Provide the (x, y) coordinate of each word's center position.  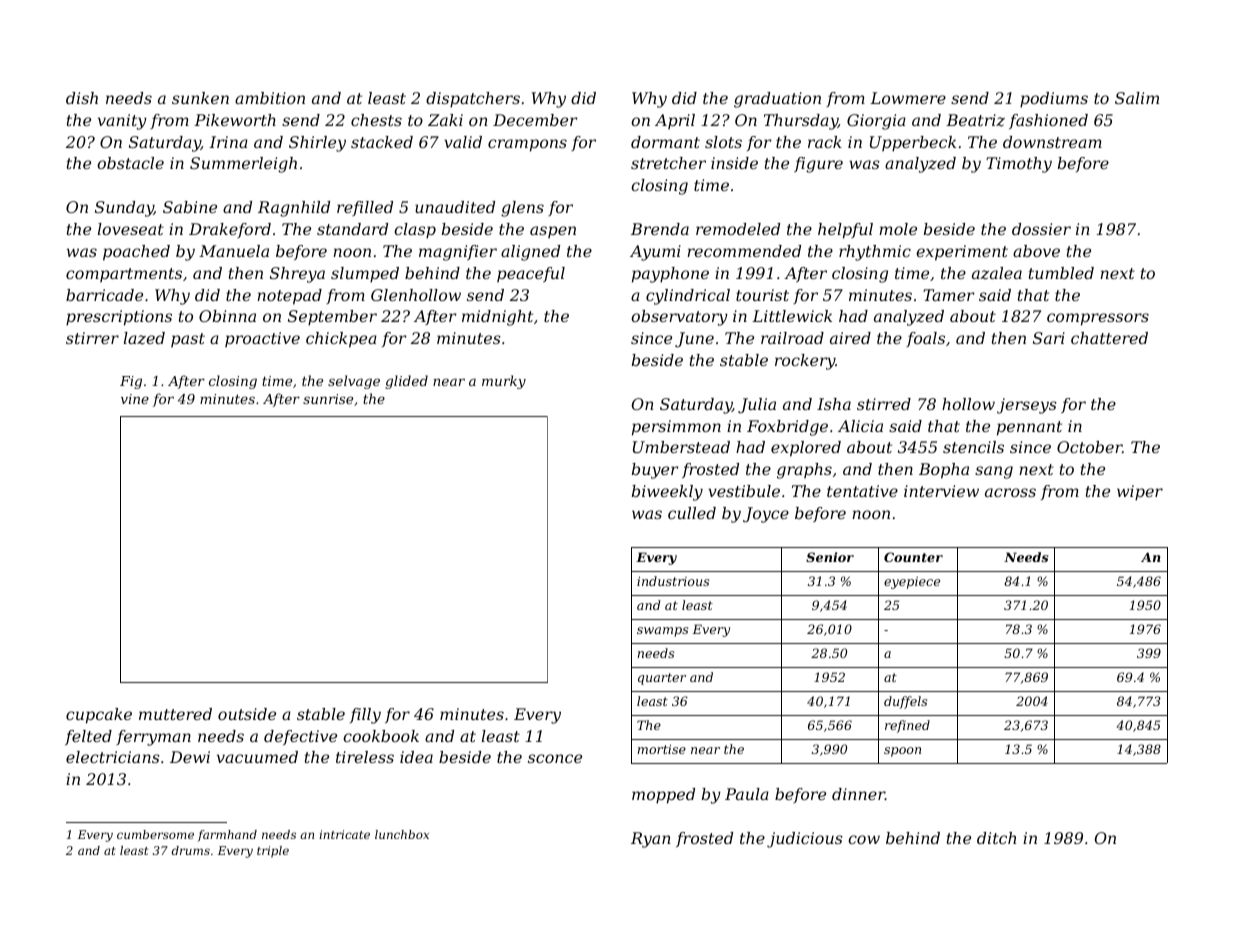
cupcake (99, 716)
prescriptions (119, 318)
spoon (902, 752)
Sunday (124, 209)
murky (504, 382)
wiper (1140, 493)
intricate (344, 834)
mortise (662, 749)
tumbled (1061, 273)
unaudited (455, 207)
